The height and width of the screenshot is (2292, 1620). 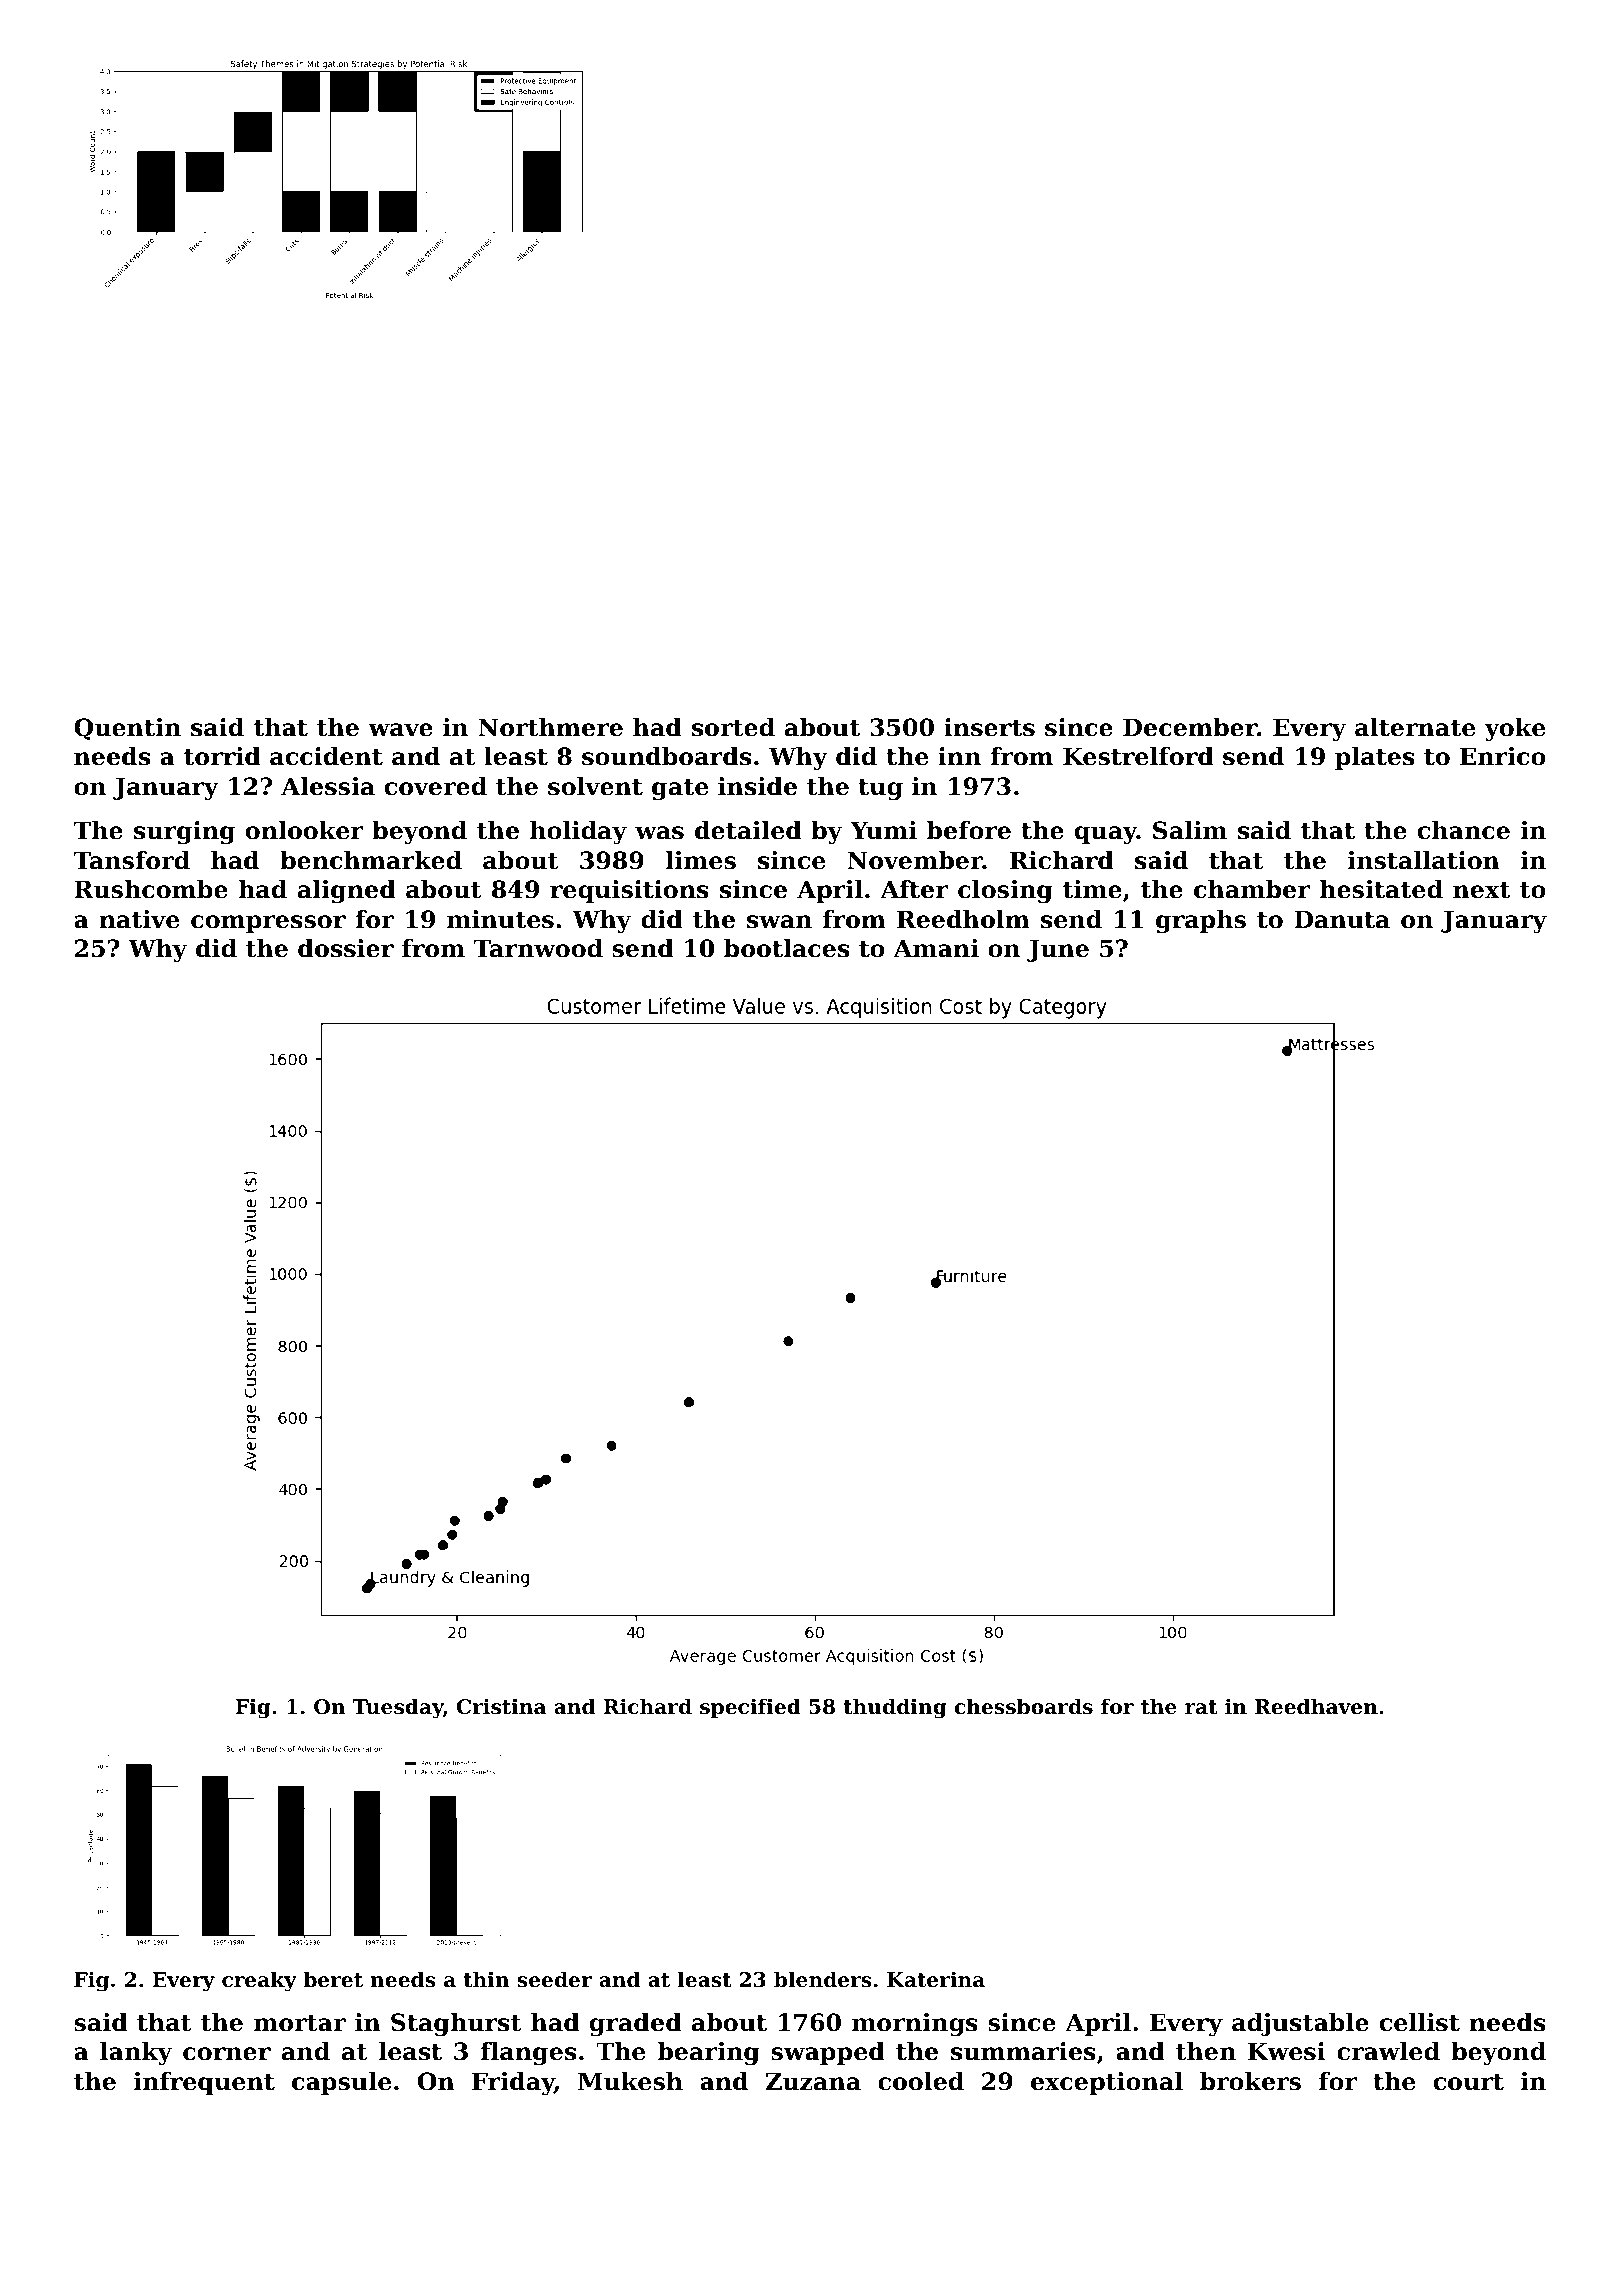 What do you see at coordinates (750, 1708) in the screenshot?
I see `specified` at bounding box center [750, 1708].
